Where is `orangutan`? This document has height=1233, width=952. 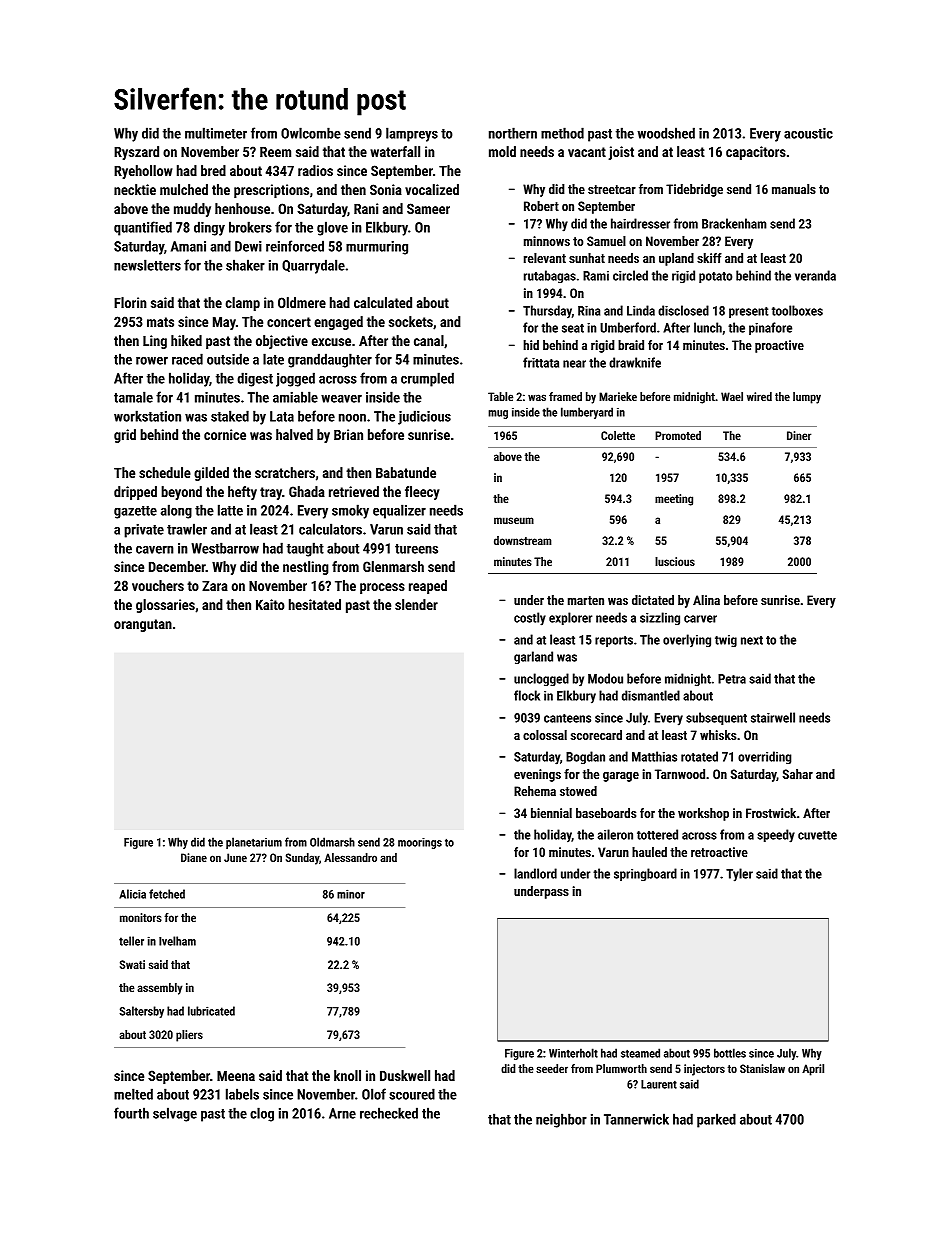 orangutan is located at coordinates (143, 625).
